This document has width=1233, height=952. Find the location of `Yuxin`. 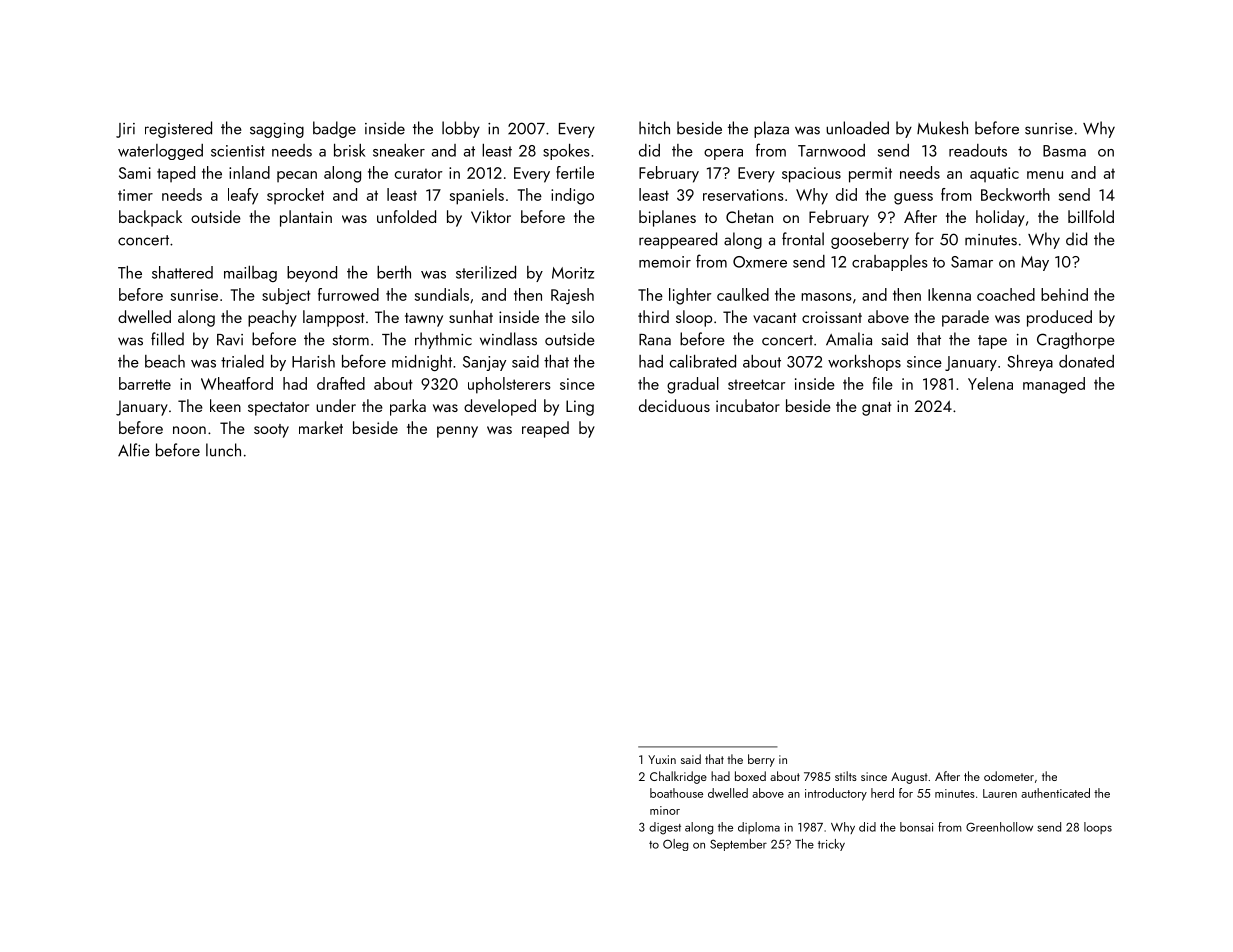

Yuxin is located at coordinates (662, 759).
